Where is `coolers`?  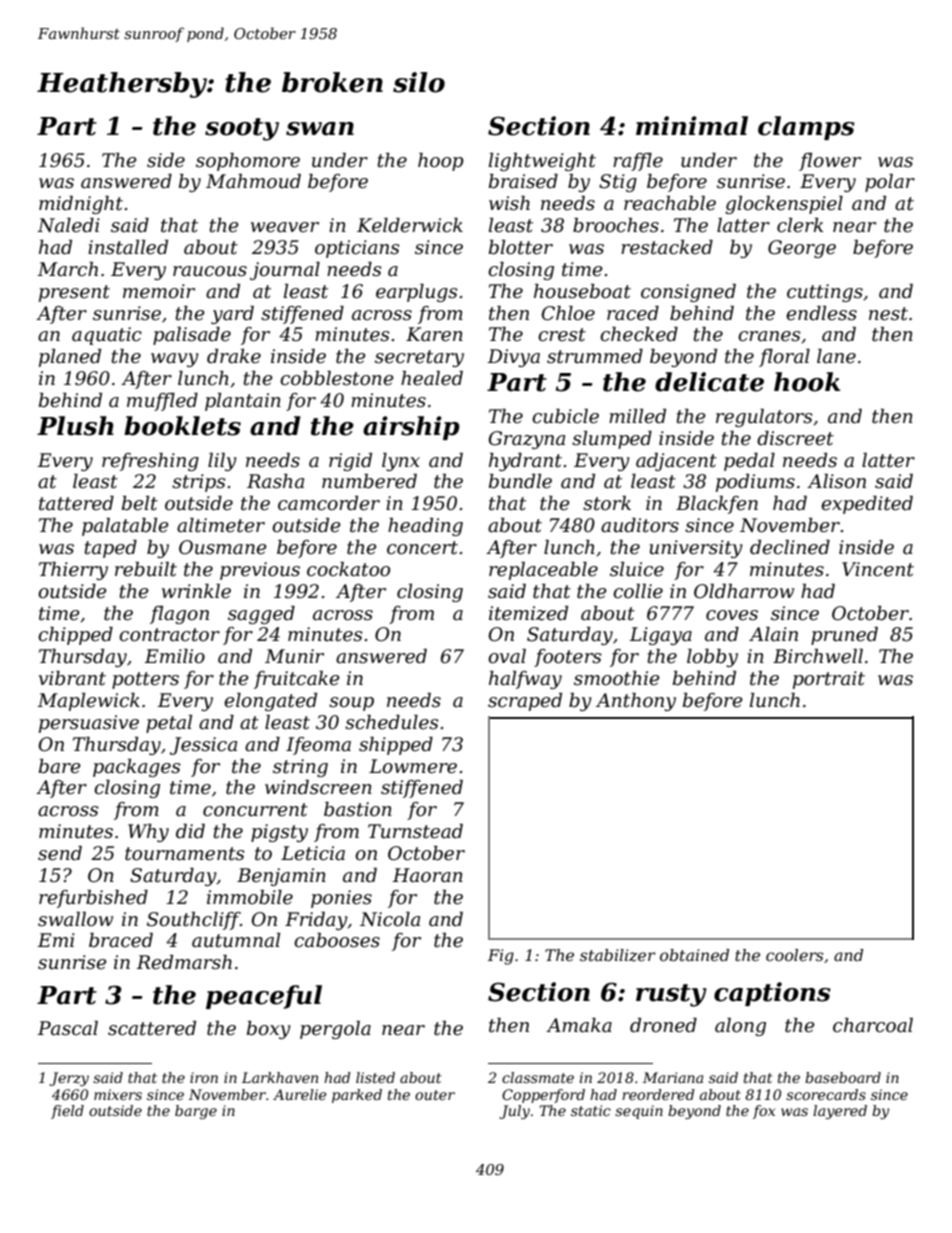 coolers is located at coordinates (794, 955).
